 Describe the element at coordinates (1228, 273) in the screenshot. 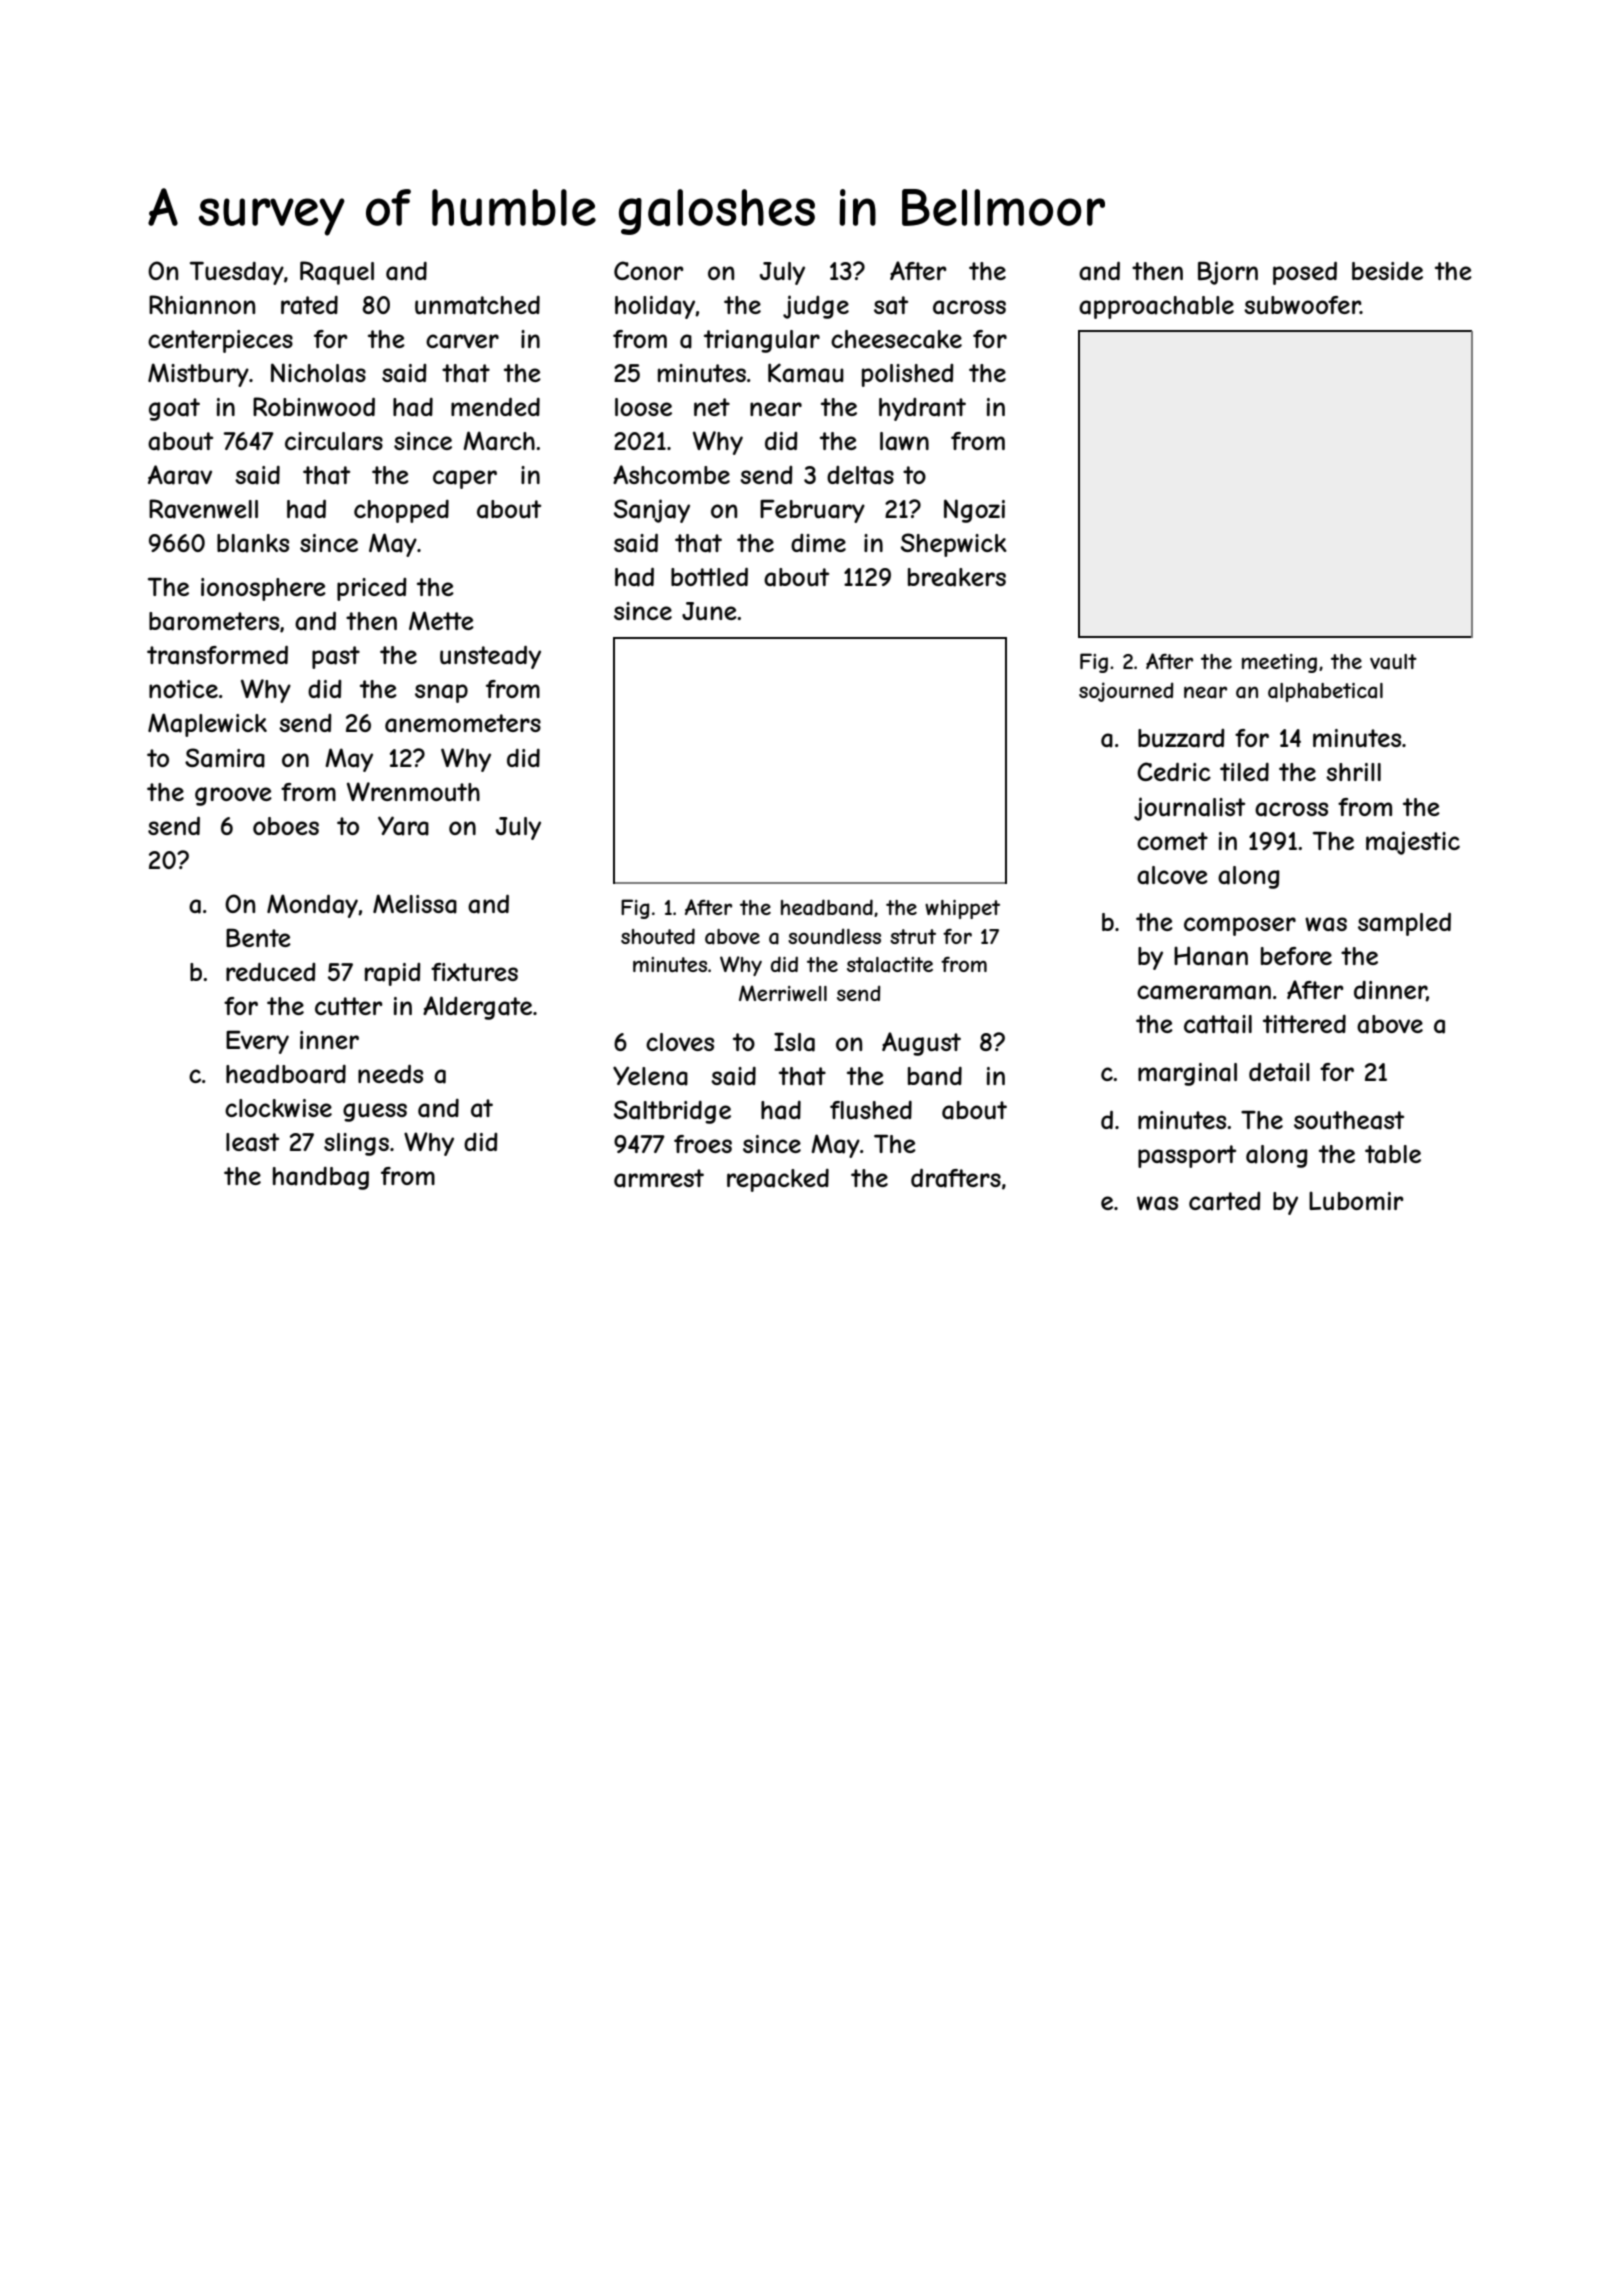

I see `Bjorn` at that location.
